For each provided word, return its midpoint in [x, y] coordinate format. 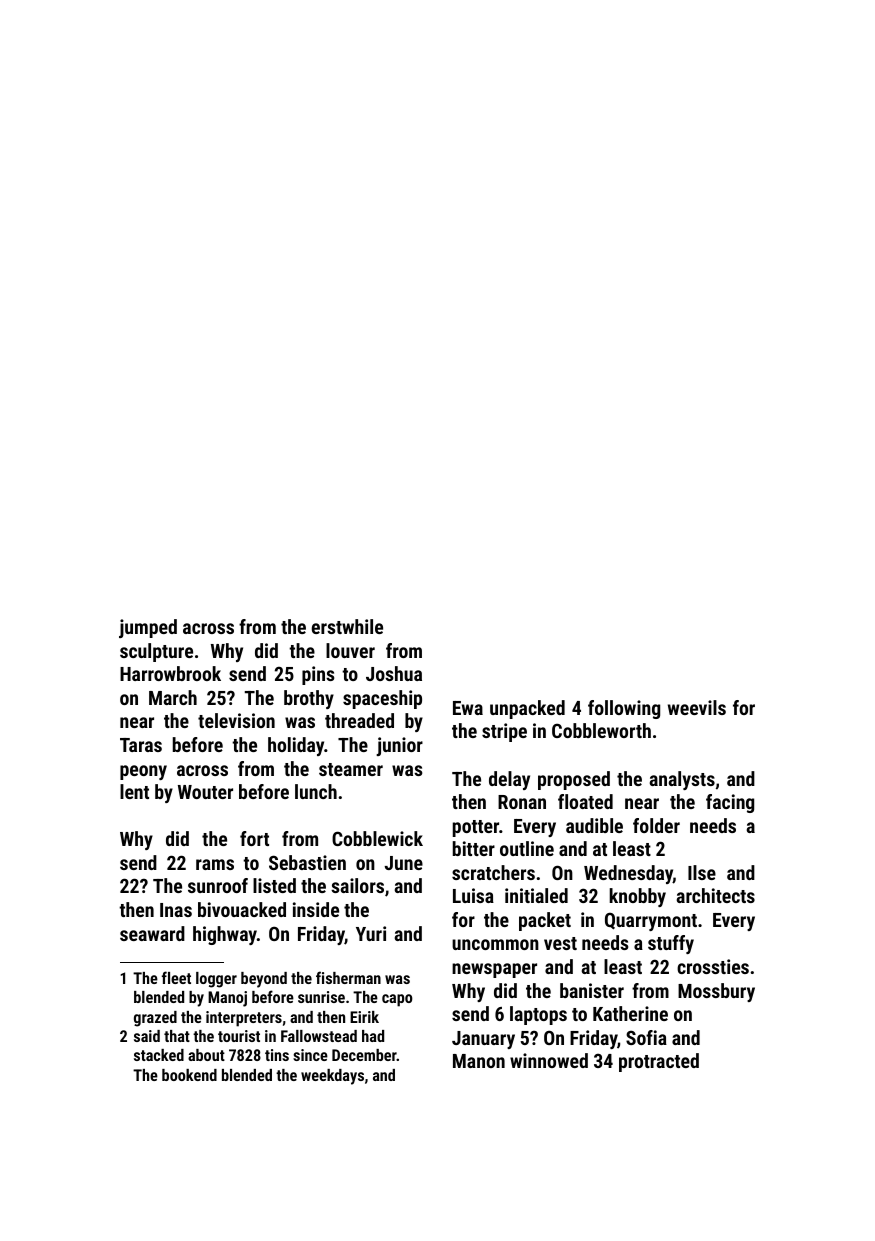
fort [254, 838]
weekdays [332, 1077]
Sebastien [307, 862]
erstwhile [347, 626]
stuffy [671, 944]
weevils [697, 707]
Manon [479, 1061]
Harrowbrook [170, 673]
